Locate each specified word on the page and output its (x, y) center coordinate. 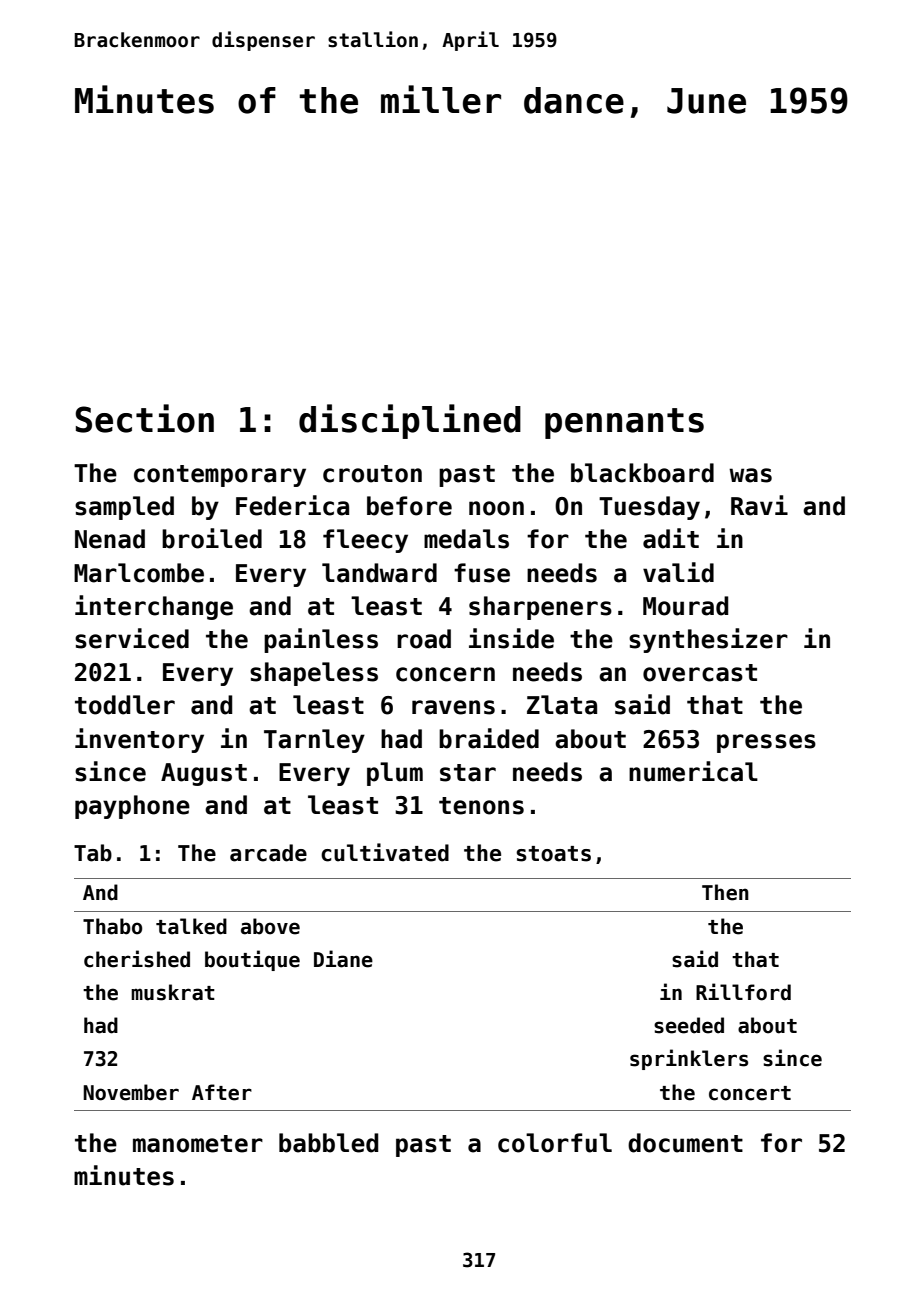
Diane (343, 959)
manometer (198, 1144)
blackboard (642, 473)
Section (144, 418)
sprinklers (689, 1059)
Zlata (562, 705)
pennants (624, 423)
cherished (137, 959)
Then (725, 892)
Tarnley (314, 741)
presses (766, 743)
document (685, 1143)
